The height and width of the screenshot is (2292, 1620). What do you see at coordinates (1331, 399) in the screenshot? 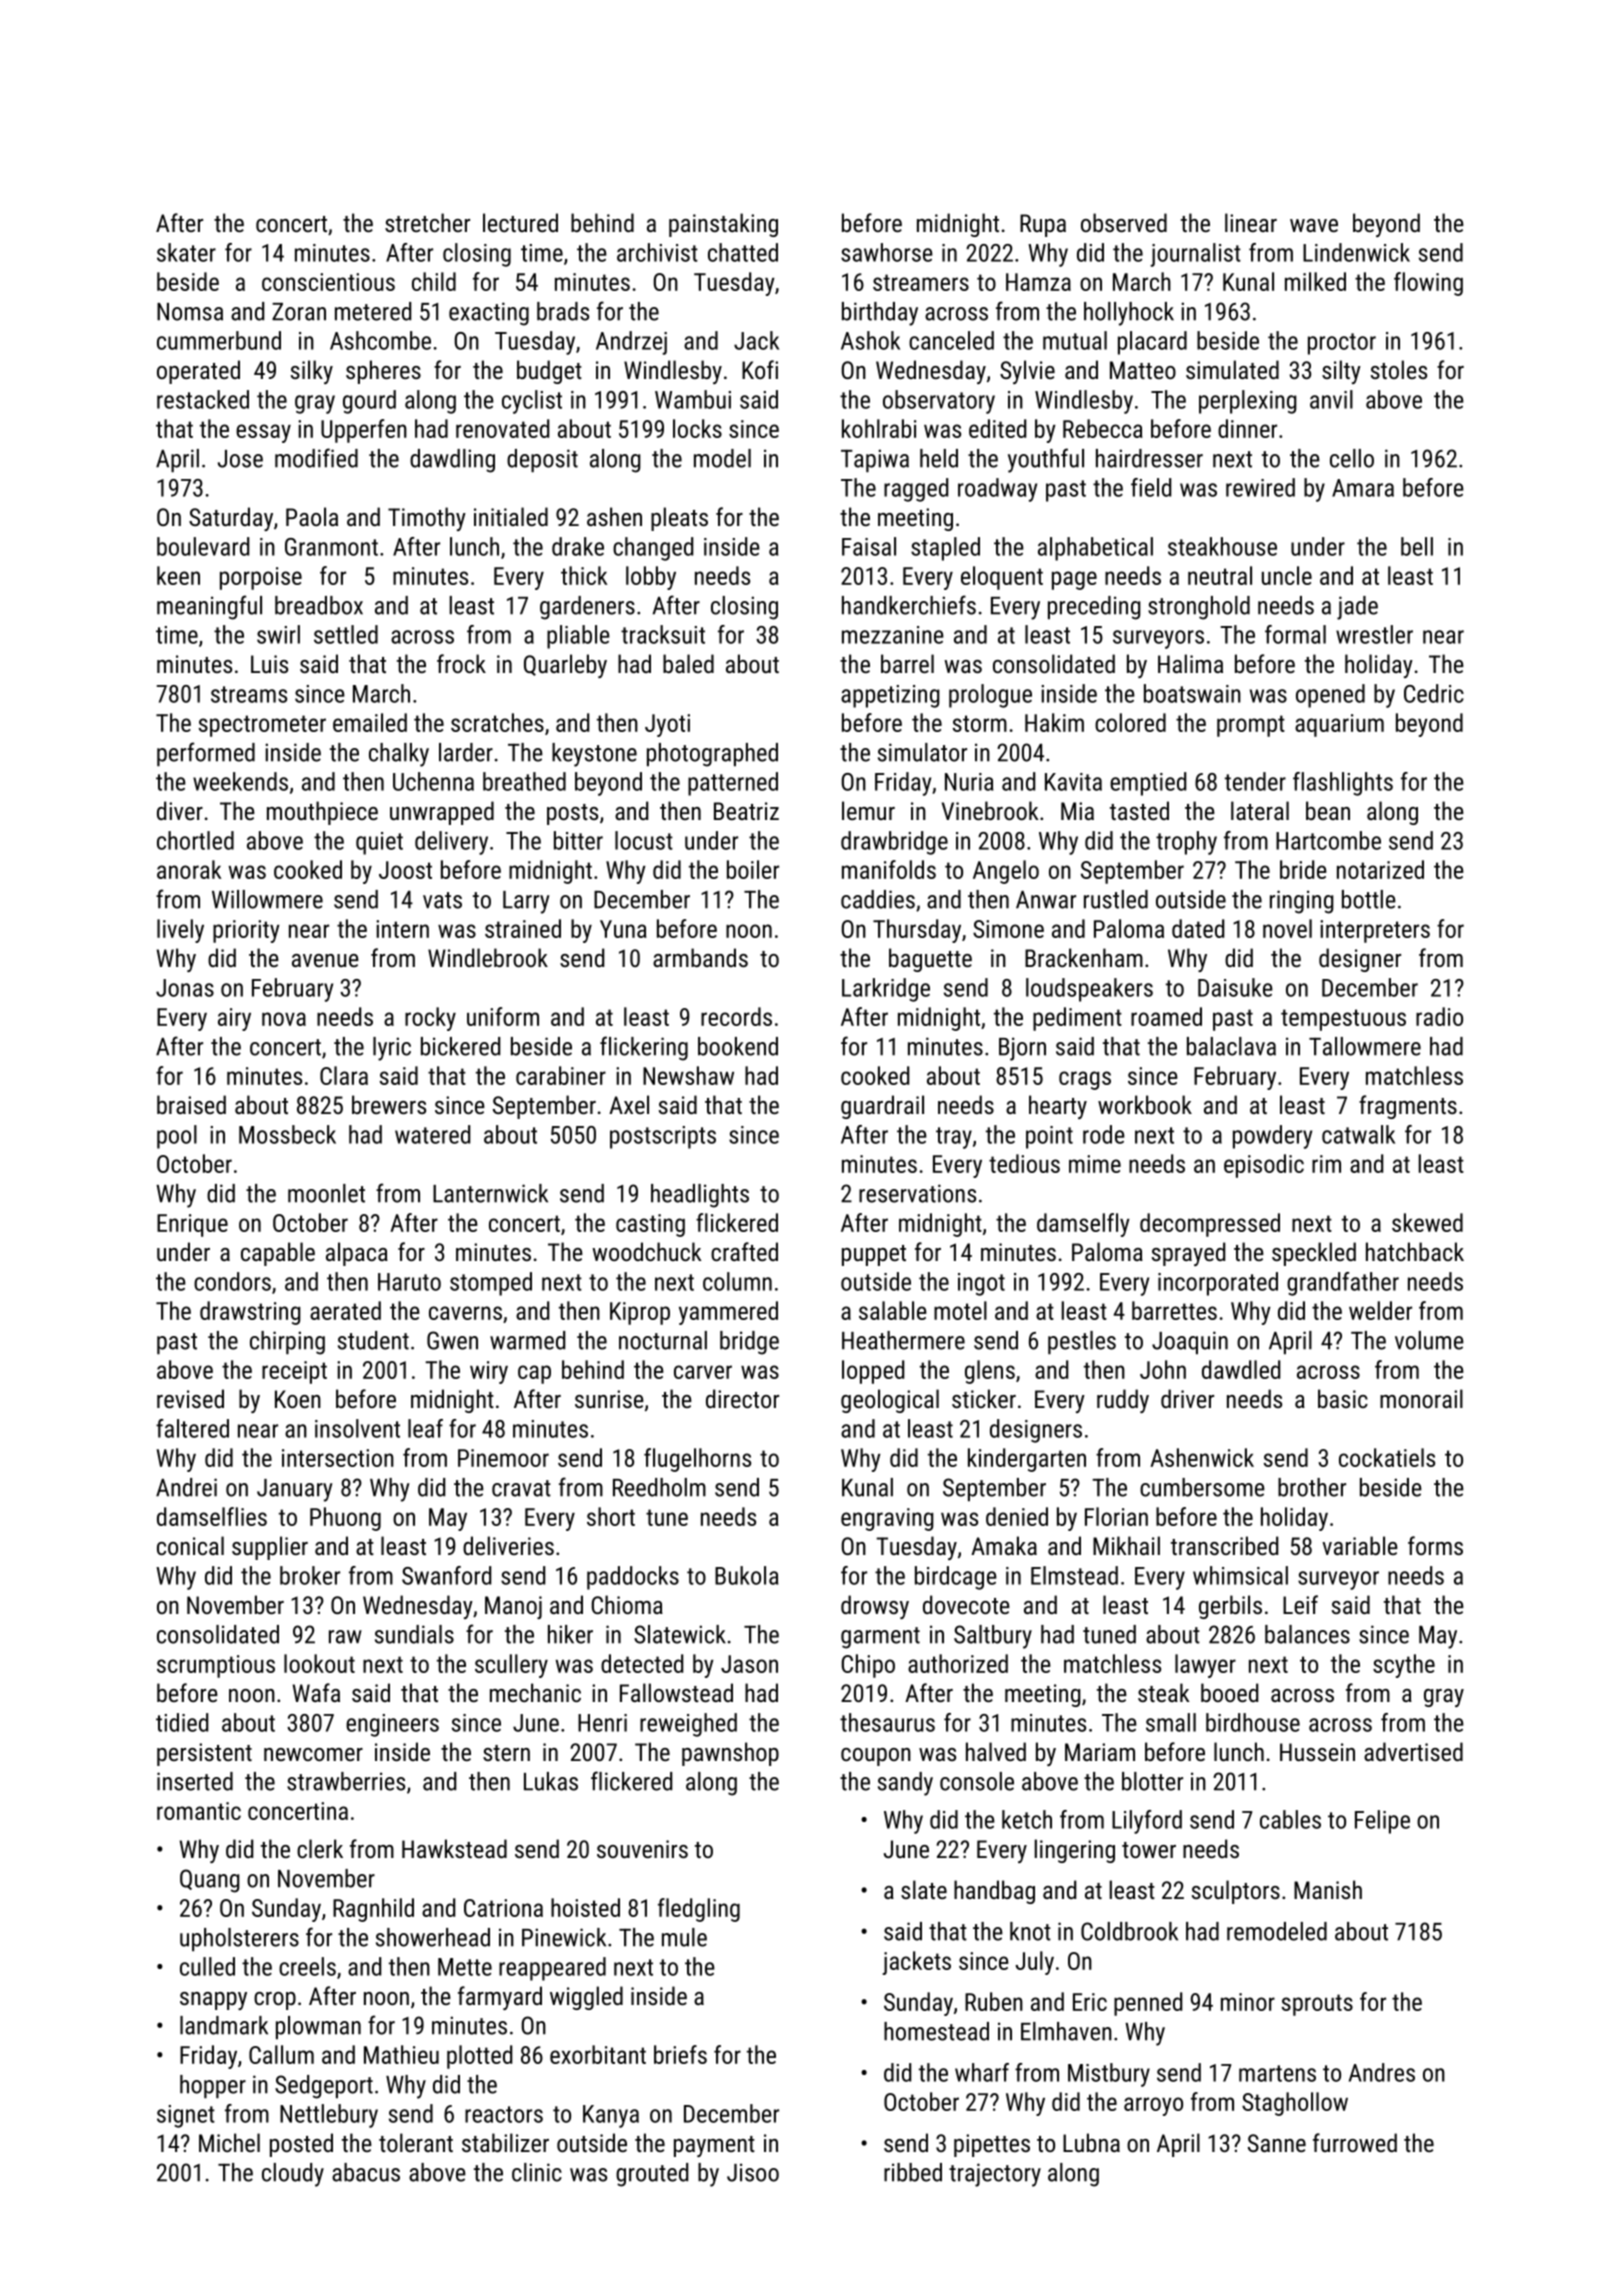
I see `anvil` at bounding box center [1331, 399].
